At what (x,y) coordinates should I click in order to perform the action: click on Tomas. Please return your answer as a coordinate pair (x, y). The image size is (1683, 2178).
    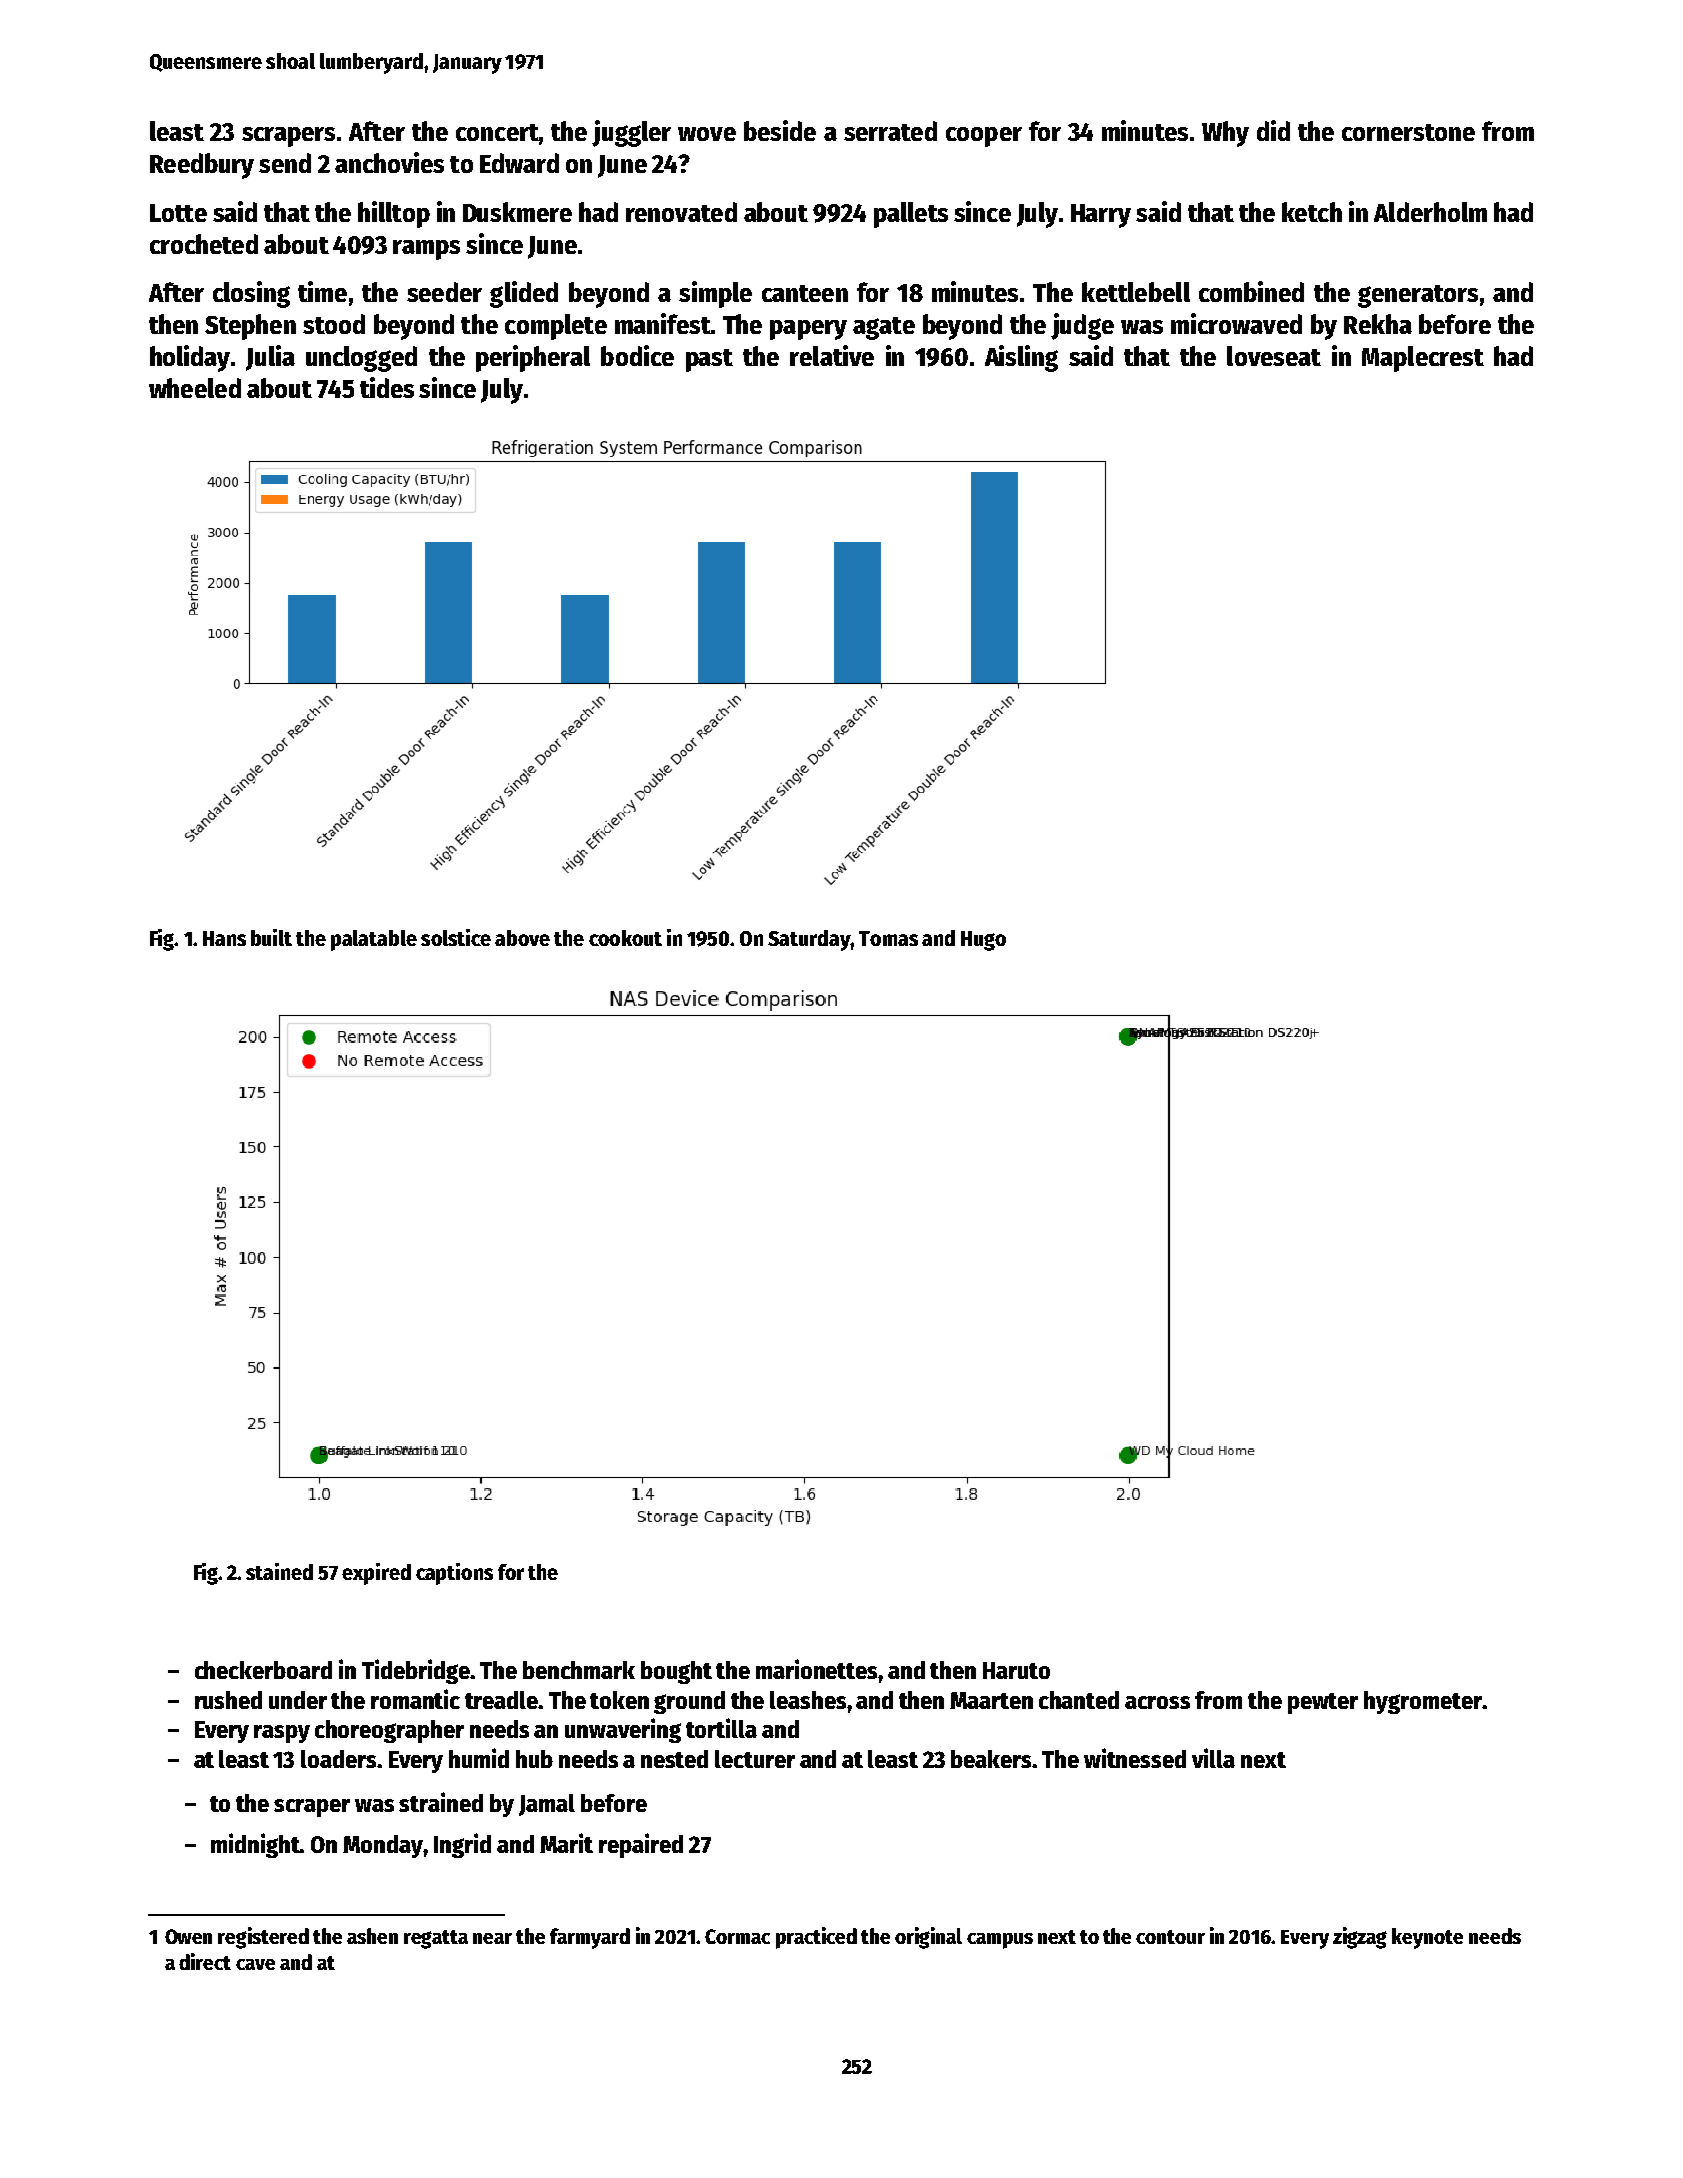
    Looking at the image, I should click on (888, 938).
